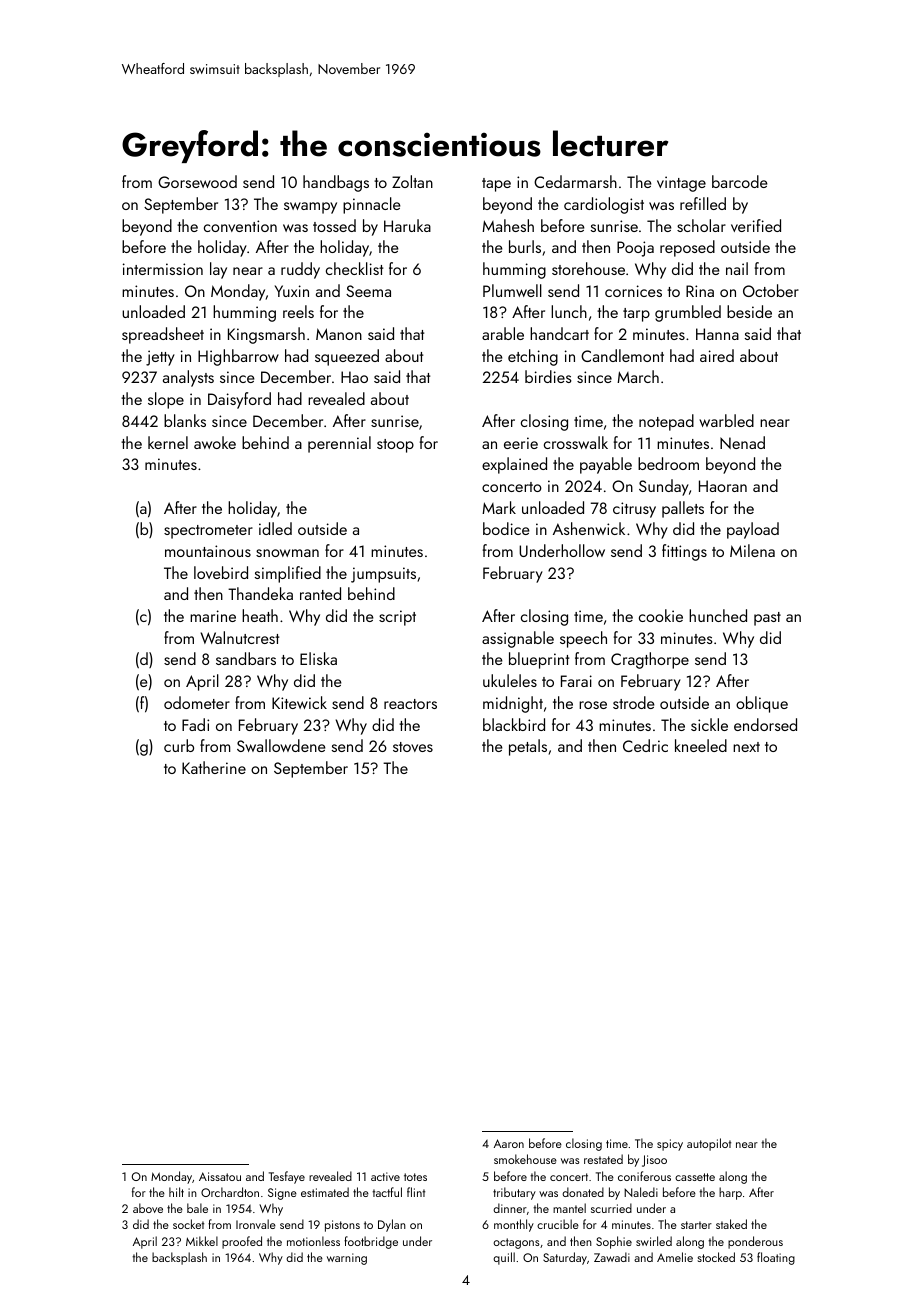  I want to click on intermission, so click(163, 269).
